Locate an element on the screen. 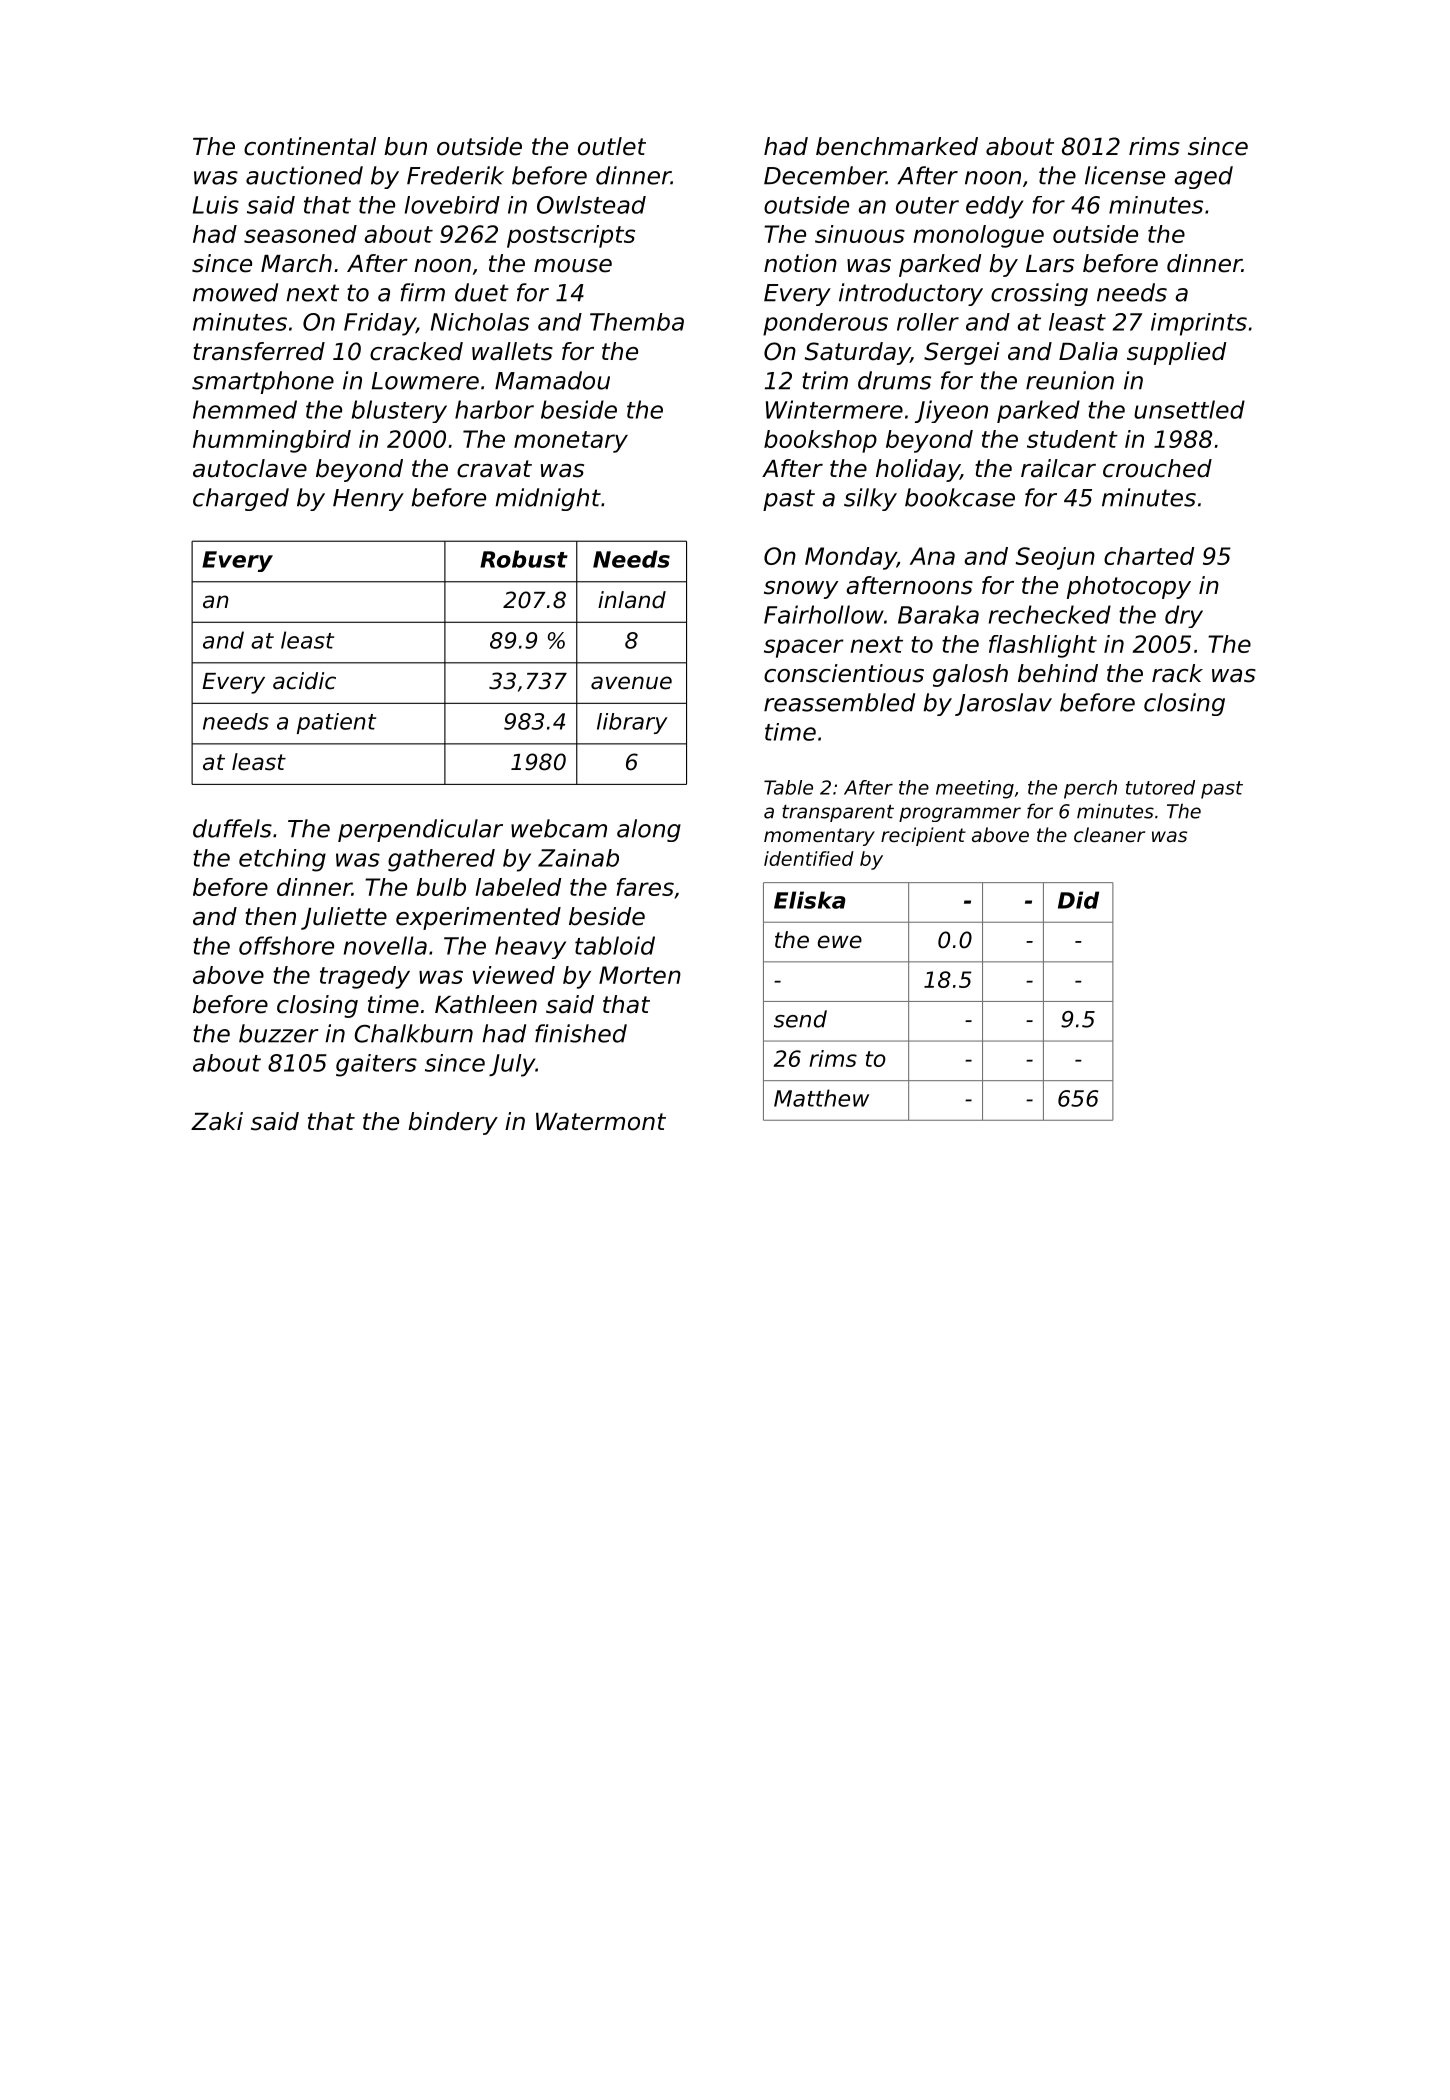 This screenshot has width=1450, height=2100. offshore is located at coordinates (286, 945).
